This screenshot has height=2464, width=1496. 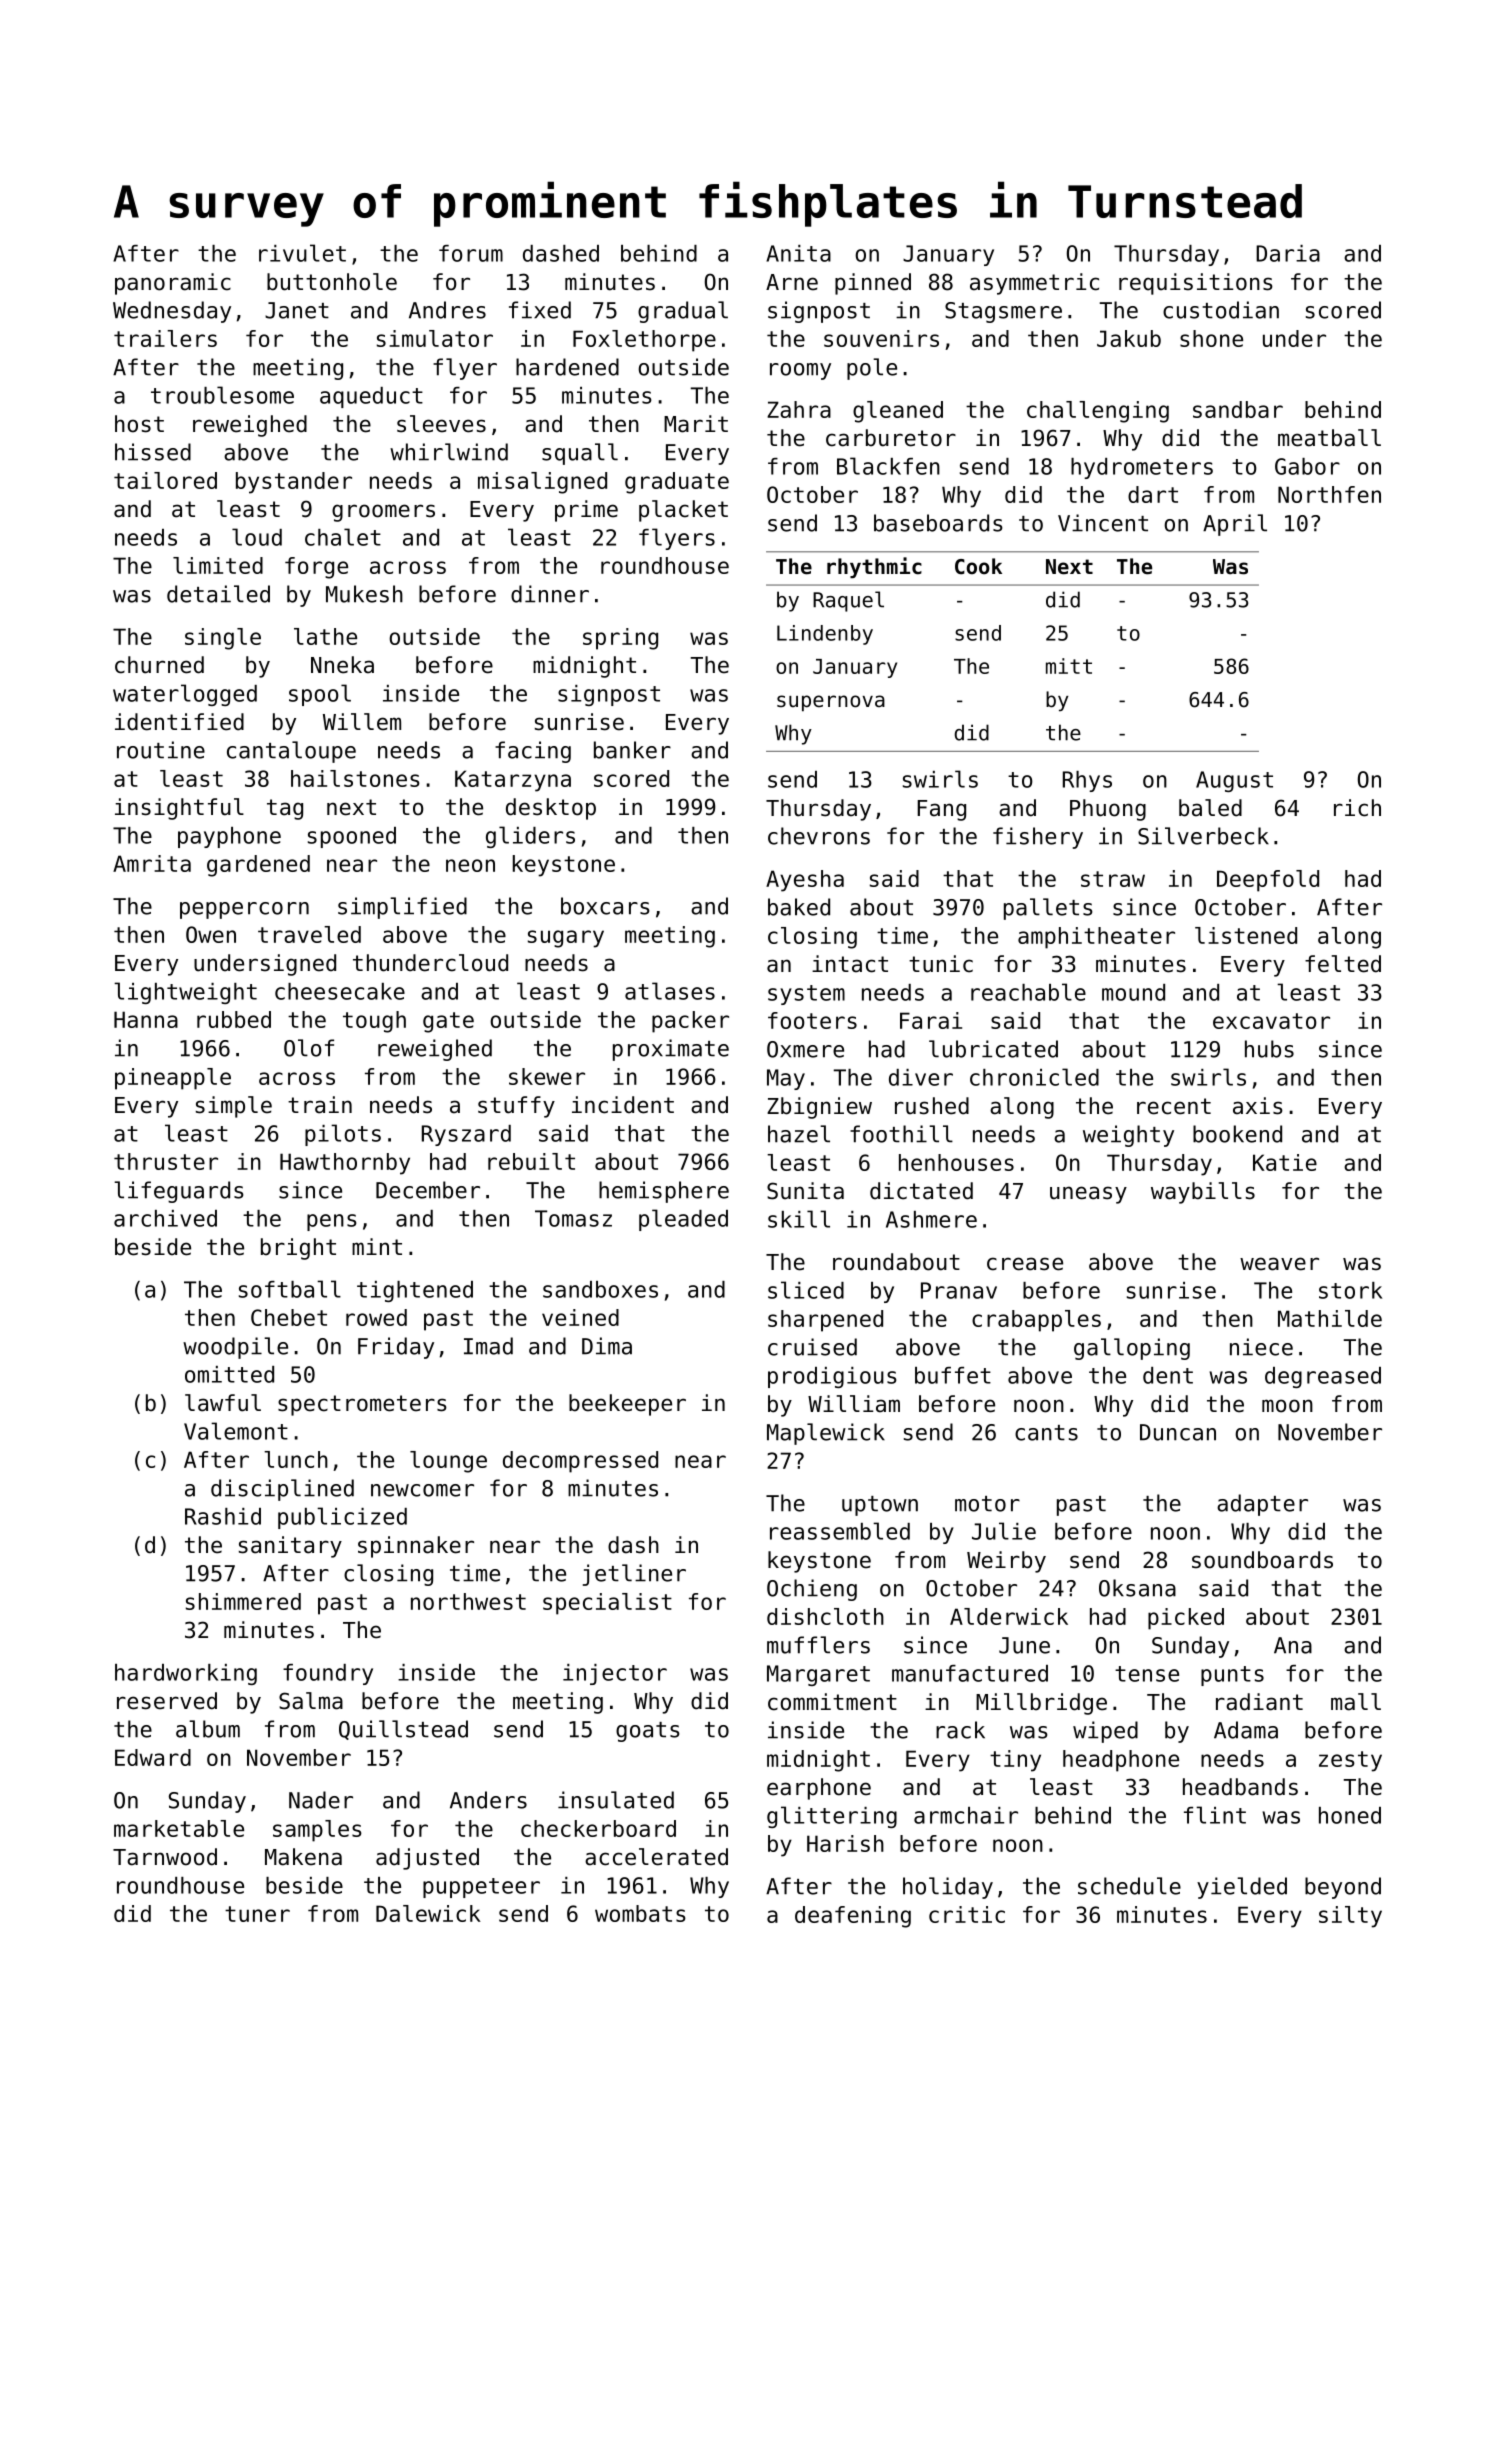 What do you see at coordinates (435, 338) in the screenshot?
I see `simulator` at bounding box center [435, 338].
